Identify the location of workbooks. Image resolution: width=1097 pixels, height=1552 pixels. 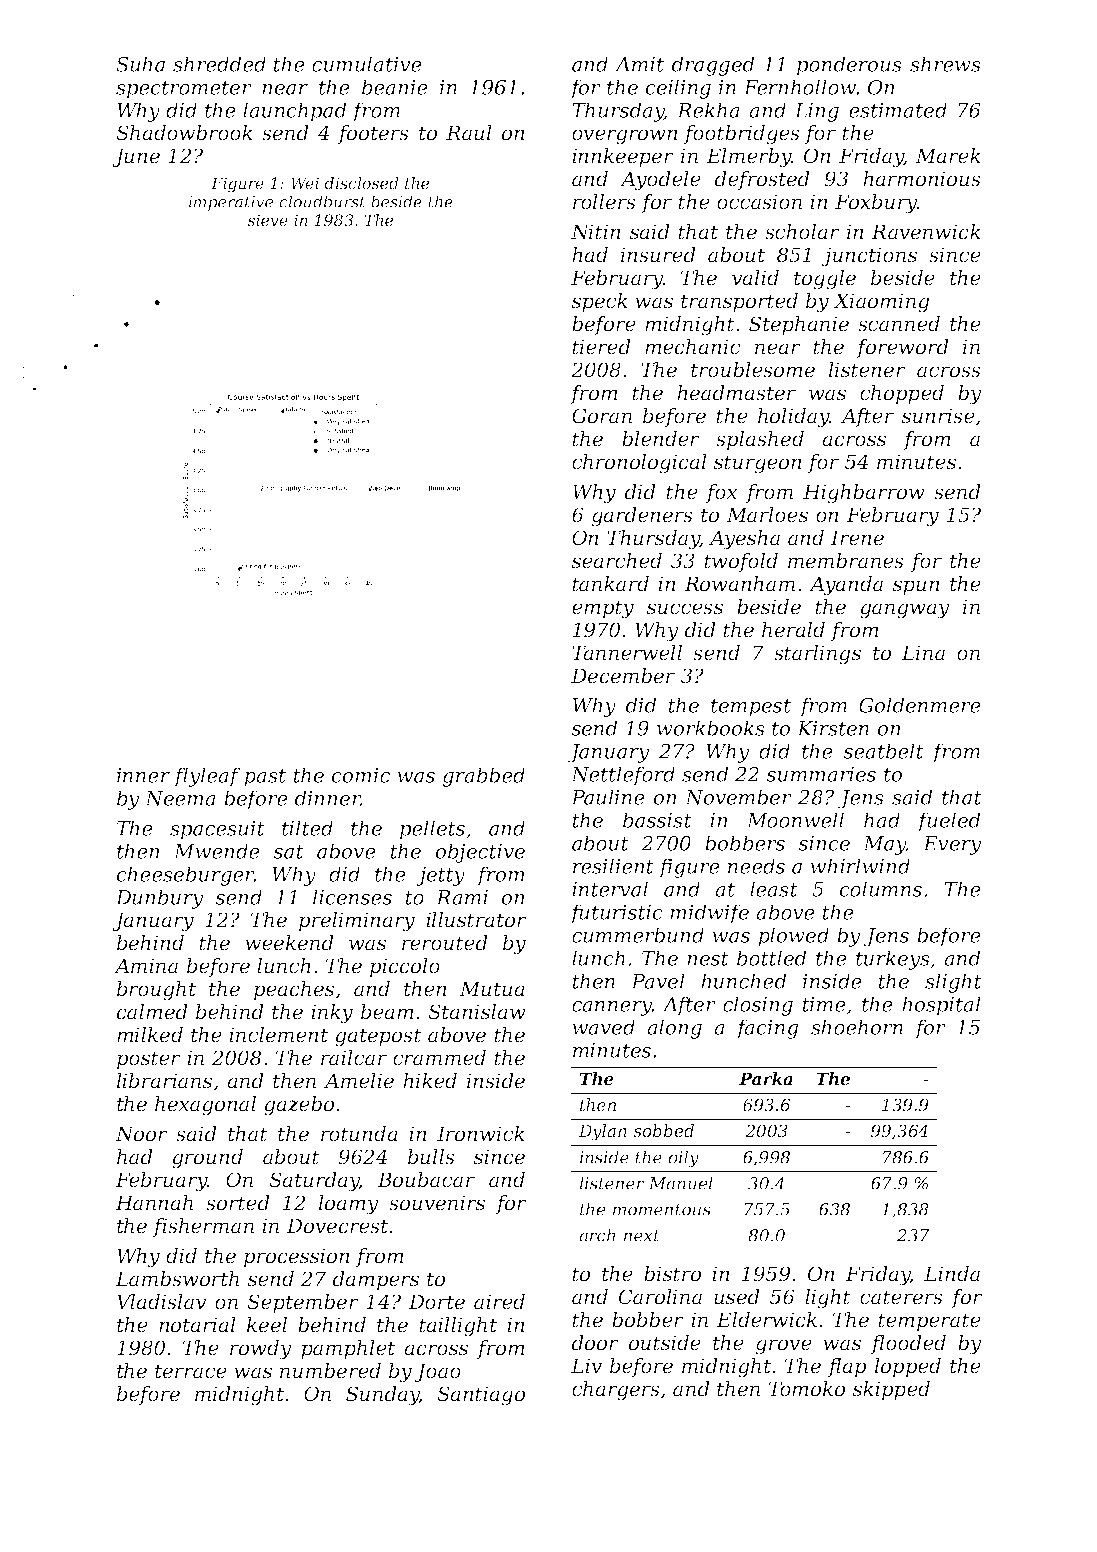
(711, 728).
